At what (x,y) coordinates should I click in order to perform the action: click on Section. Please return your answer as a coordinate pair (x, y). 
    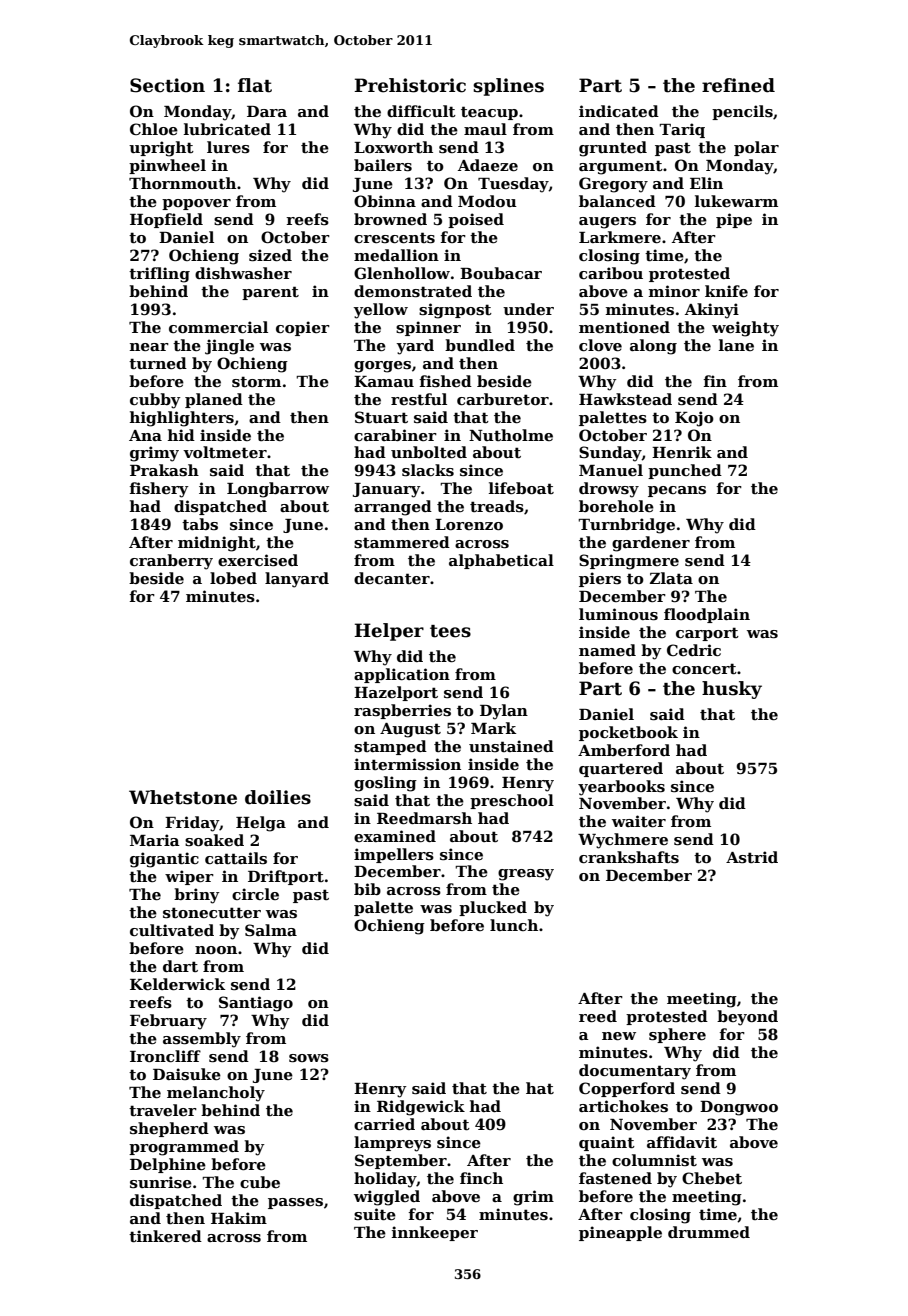
    Looking at the image, I should click on (167, 85).
